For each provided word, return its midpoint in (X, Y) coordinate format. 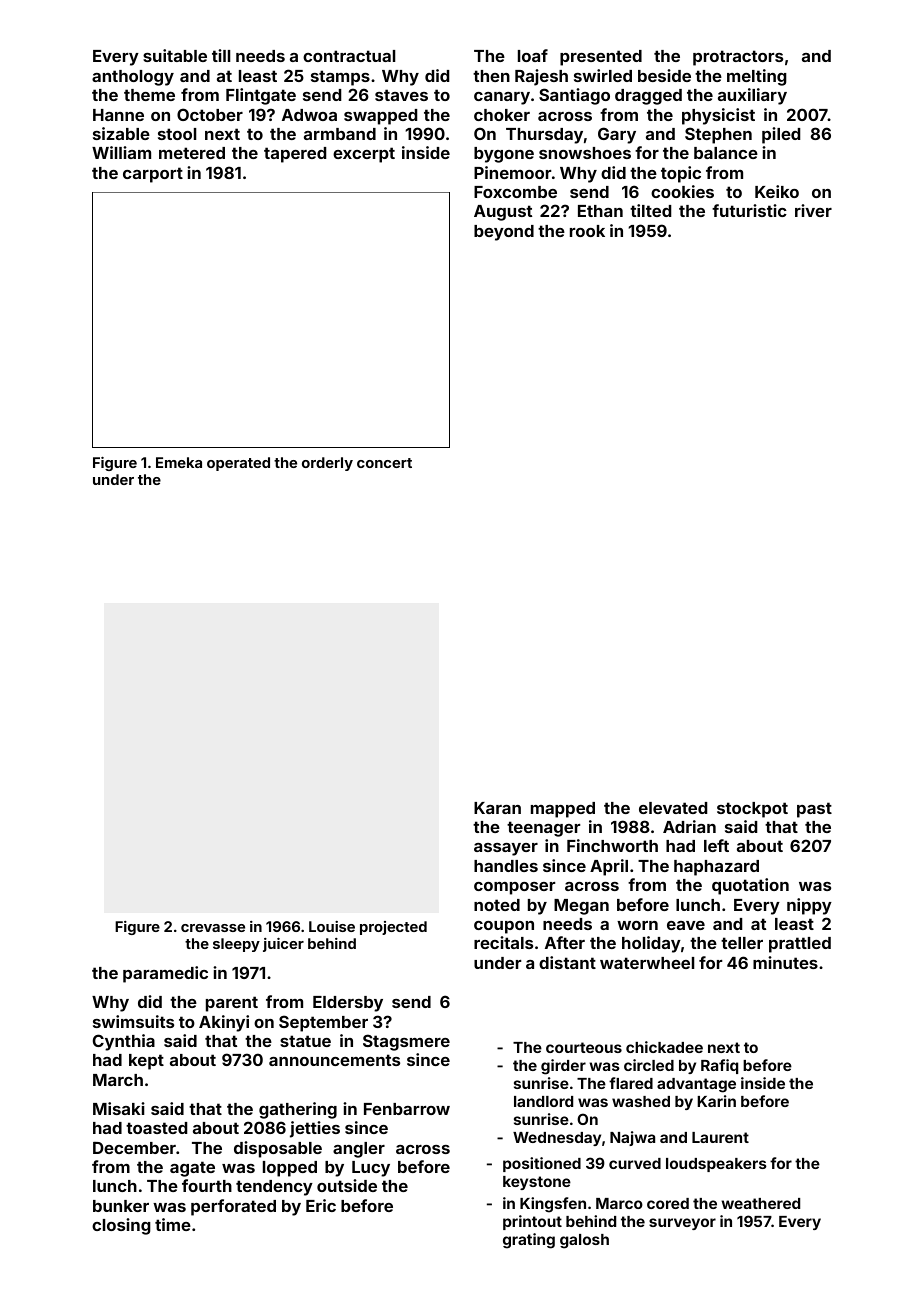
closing (121, 1226)
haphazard (716, 868)
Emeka (179, 462)
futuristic (749, 210)
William (121, 152)
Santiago (574, 96)
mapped (563, 810)
